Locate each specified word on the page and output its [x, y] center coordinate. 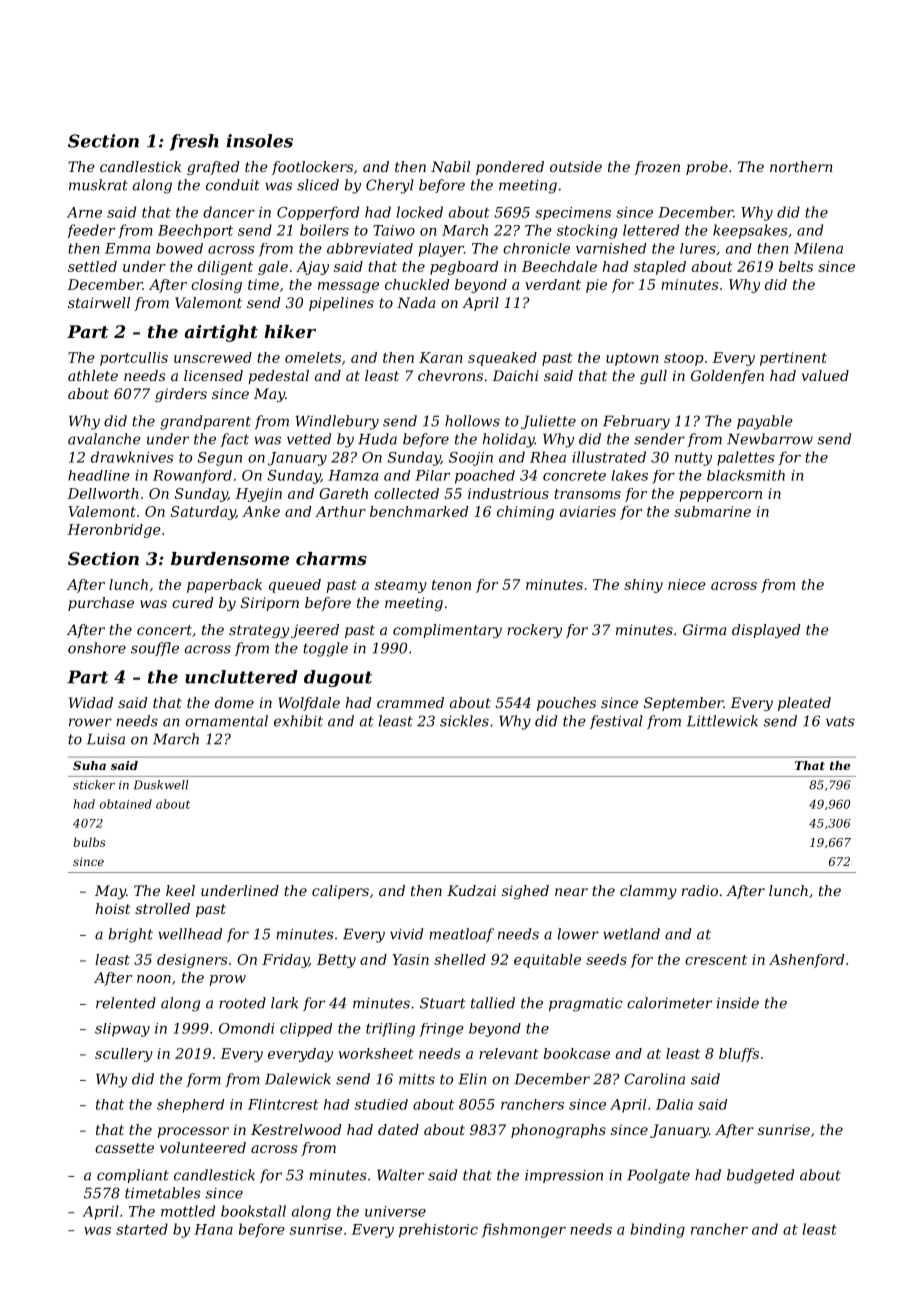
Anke [261, 511]
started [142, 1229]
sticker [94, 785]
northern [801, 166]
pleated [804, 704]
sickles [464, 721]
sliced [318, 185]
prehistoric [438, 1230]
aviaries [588, 511]
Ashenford [806, 961]
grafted [213, 168]
